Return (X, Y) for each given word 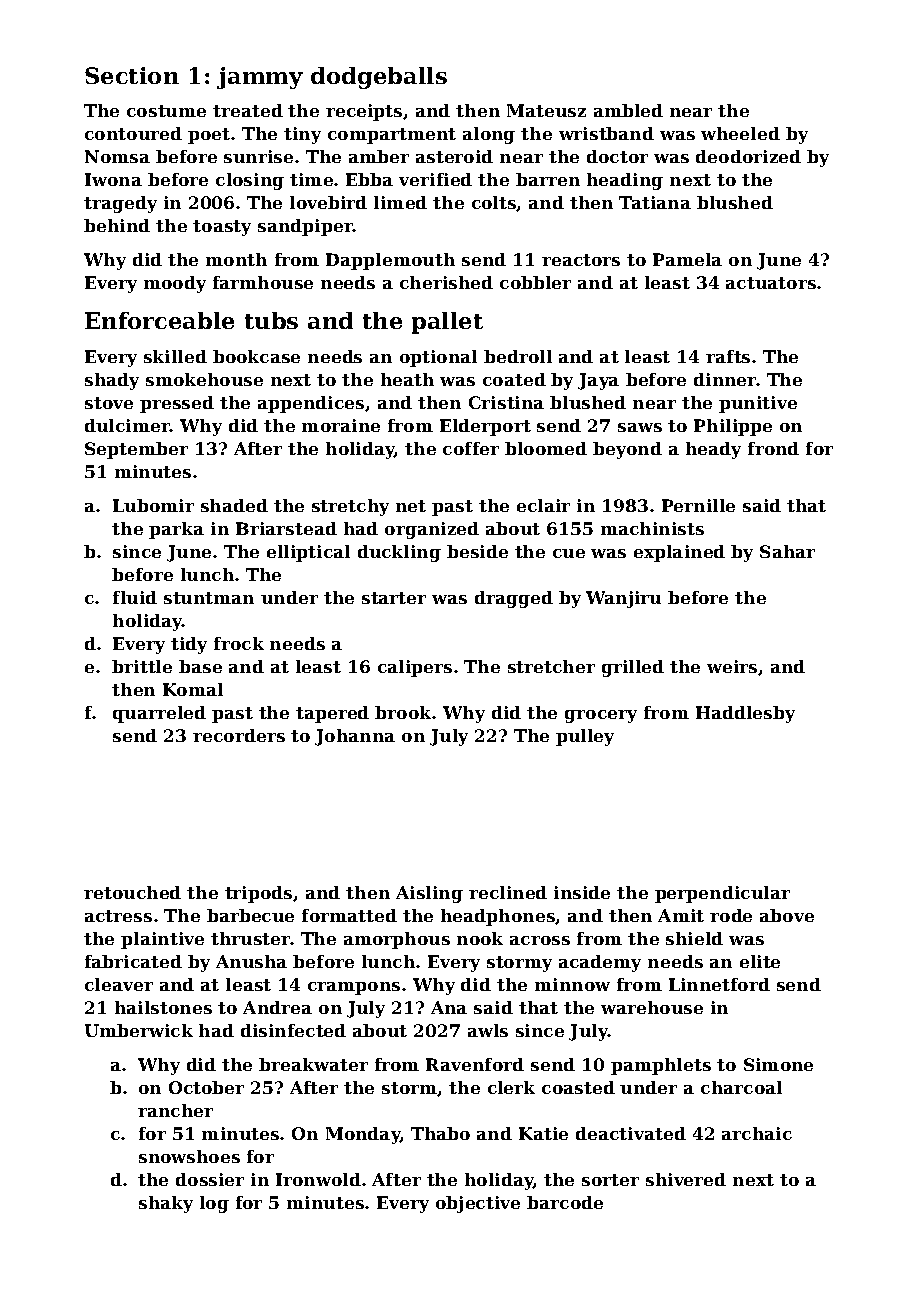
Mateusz (546, 110)
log (214, 1204)
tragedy (120, 204)
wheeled (740, 133)
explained (679, 553)
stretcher (551, 666)
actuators (771, 283)
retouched (132, 892)
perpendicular (722, 894)
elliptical (308, 553)
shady (112, 381)
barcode (565, 1202)
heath (407, 379)
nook (480, 938)
